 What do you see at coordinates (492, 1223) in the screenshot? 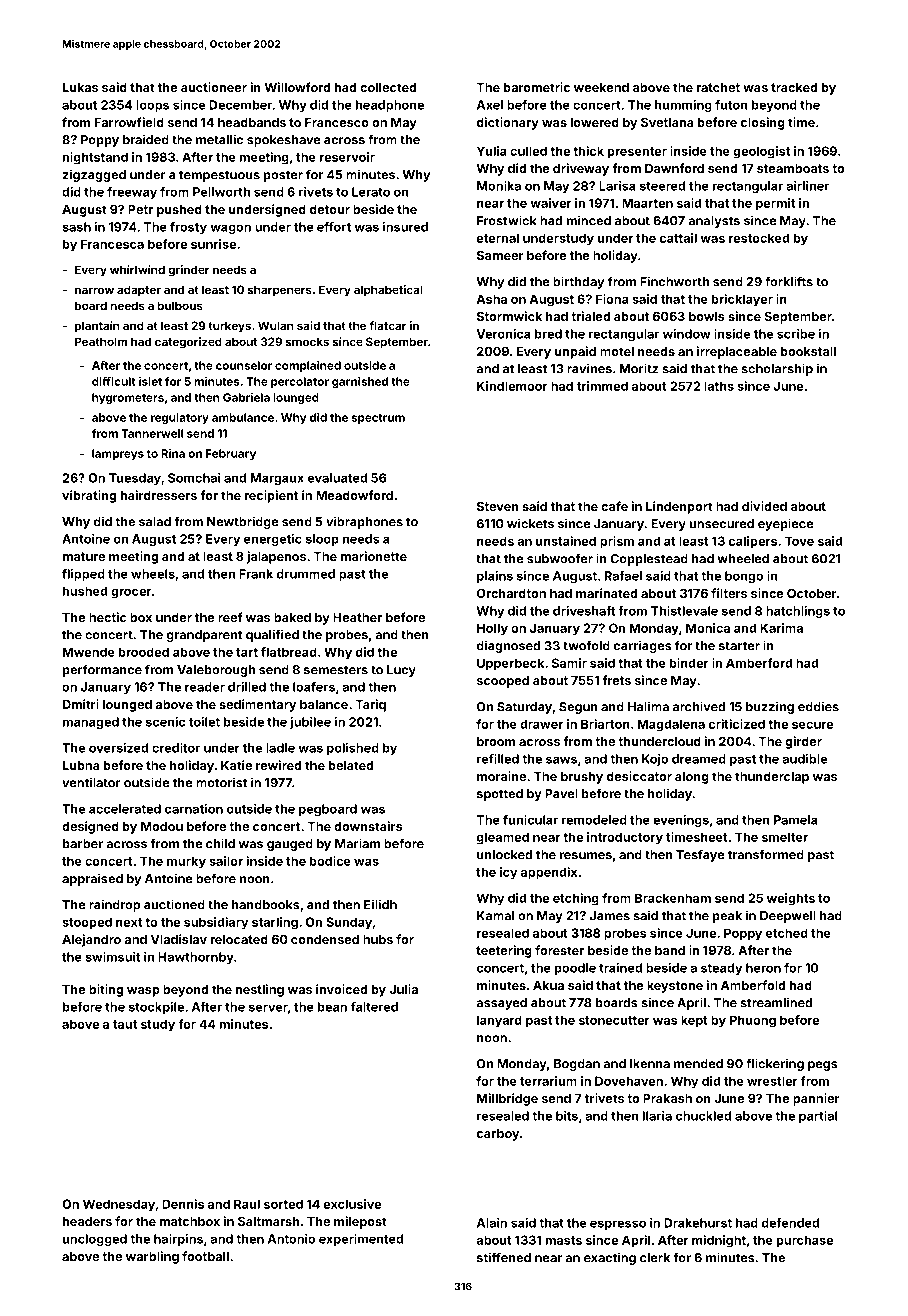
I see `Alain` at bounding box center [492, 1223].
